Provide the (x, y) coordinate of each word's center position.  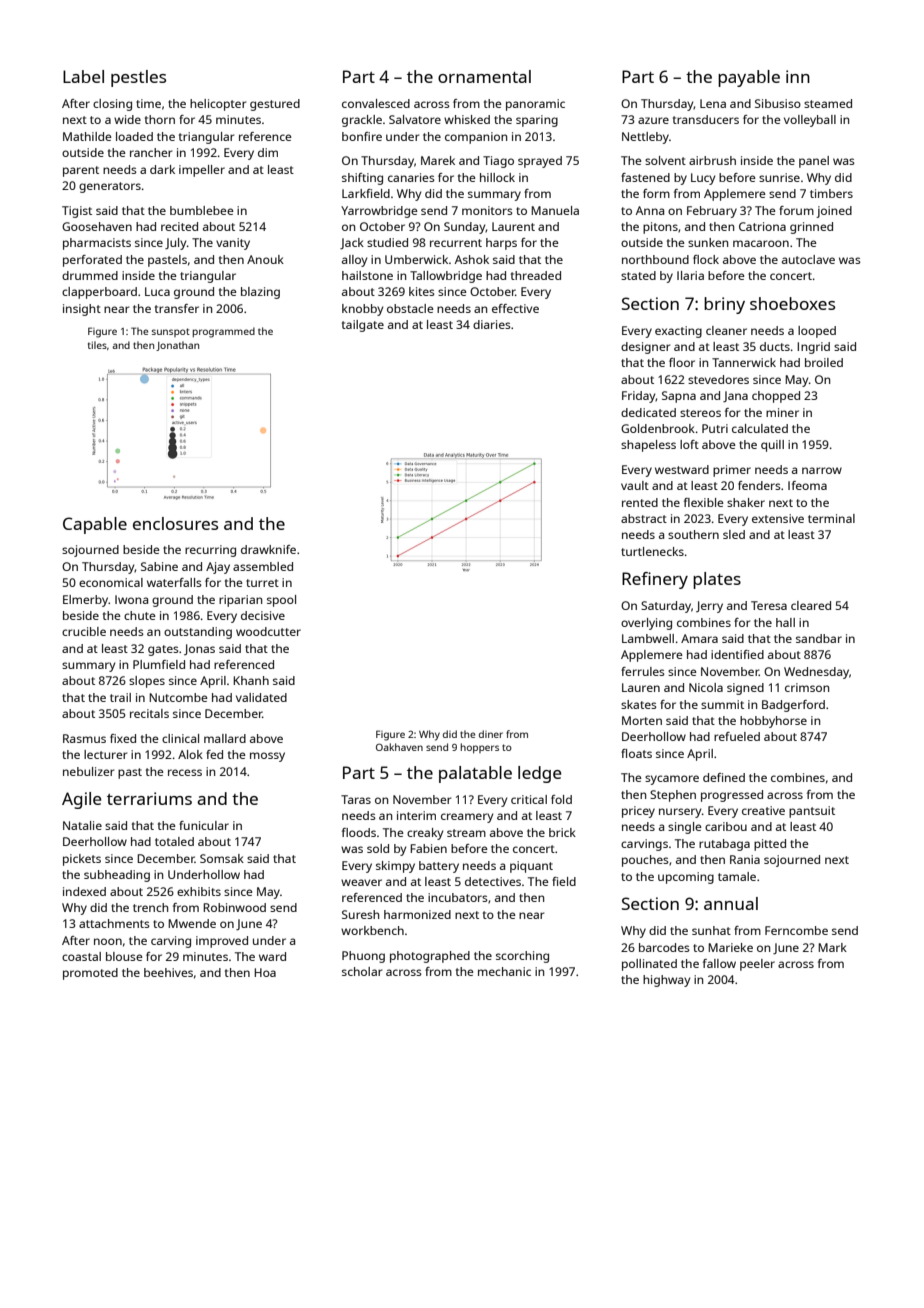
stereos (700, 413)
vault (635, 485)
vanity (233, 244)
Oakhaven (399, 747)
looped (817, 332)
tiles (97, 345)
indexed (84, 891)
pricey (638, 812)
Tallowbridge (446, 277)
